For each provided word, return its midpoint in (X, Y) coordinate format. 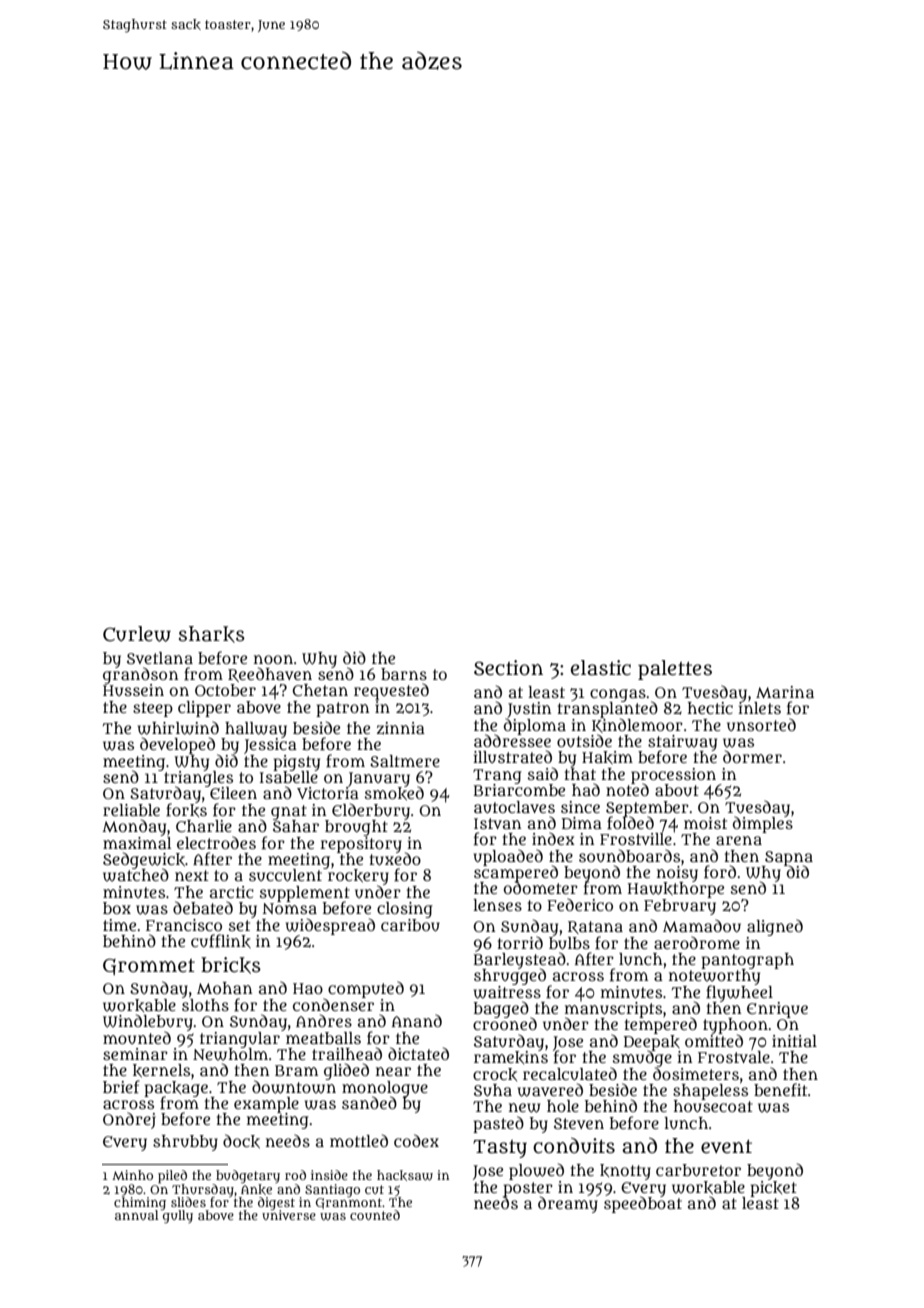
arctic (232, 892)
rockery (358, 877)
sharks (212, 634)
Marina (785, 692)
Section (508, 668)
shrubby (185, 1143)
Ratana (595, 927)
